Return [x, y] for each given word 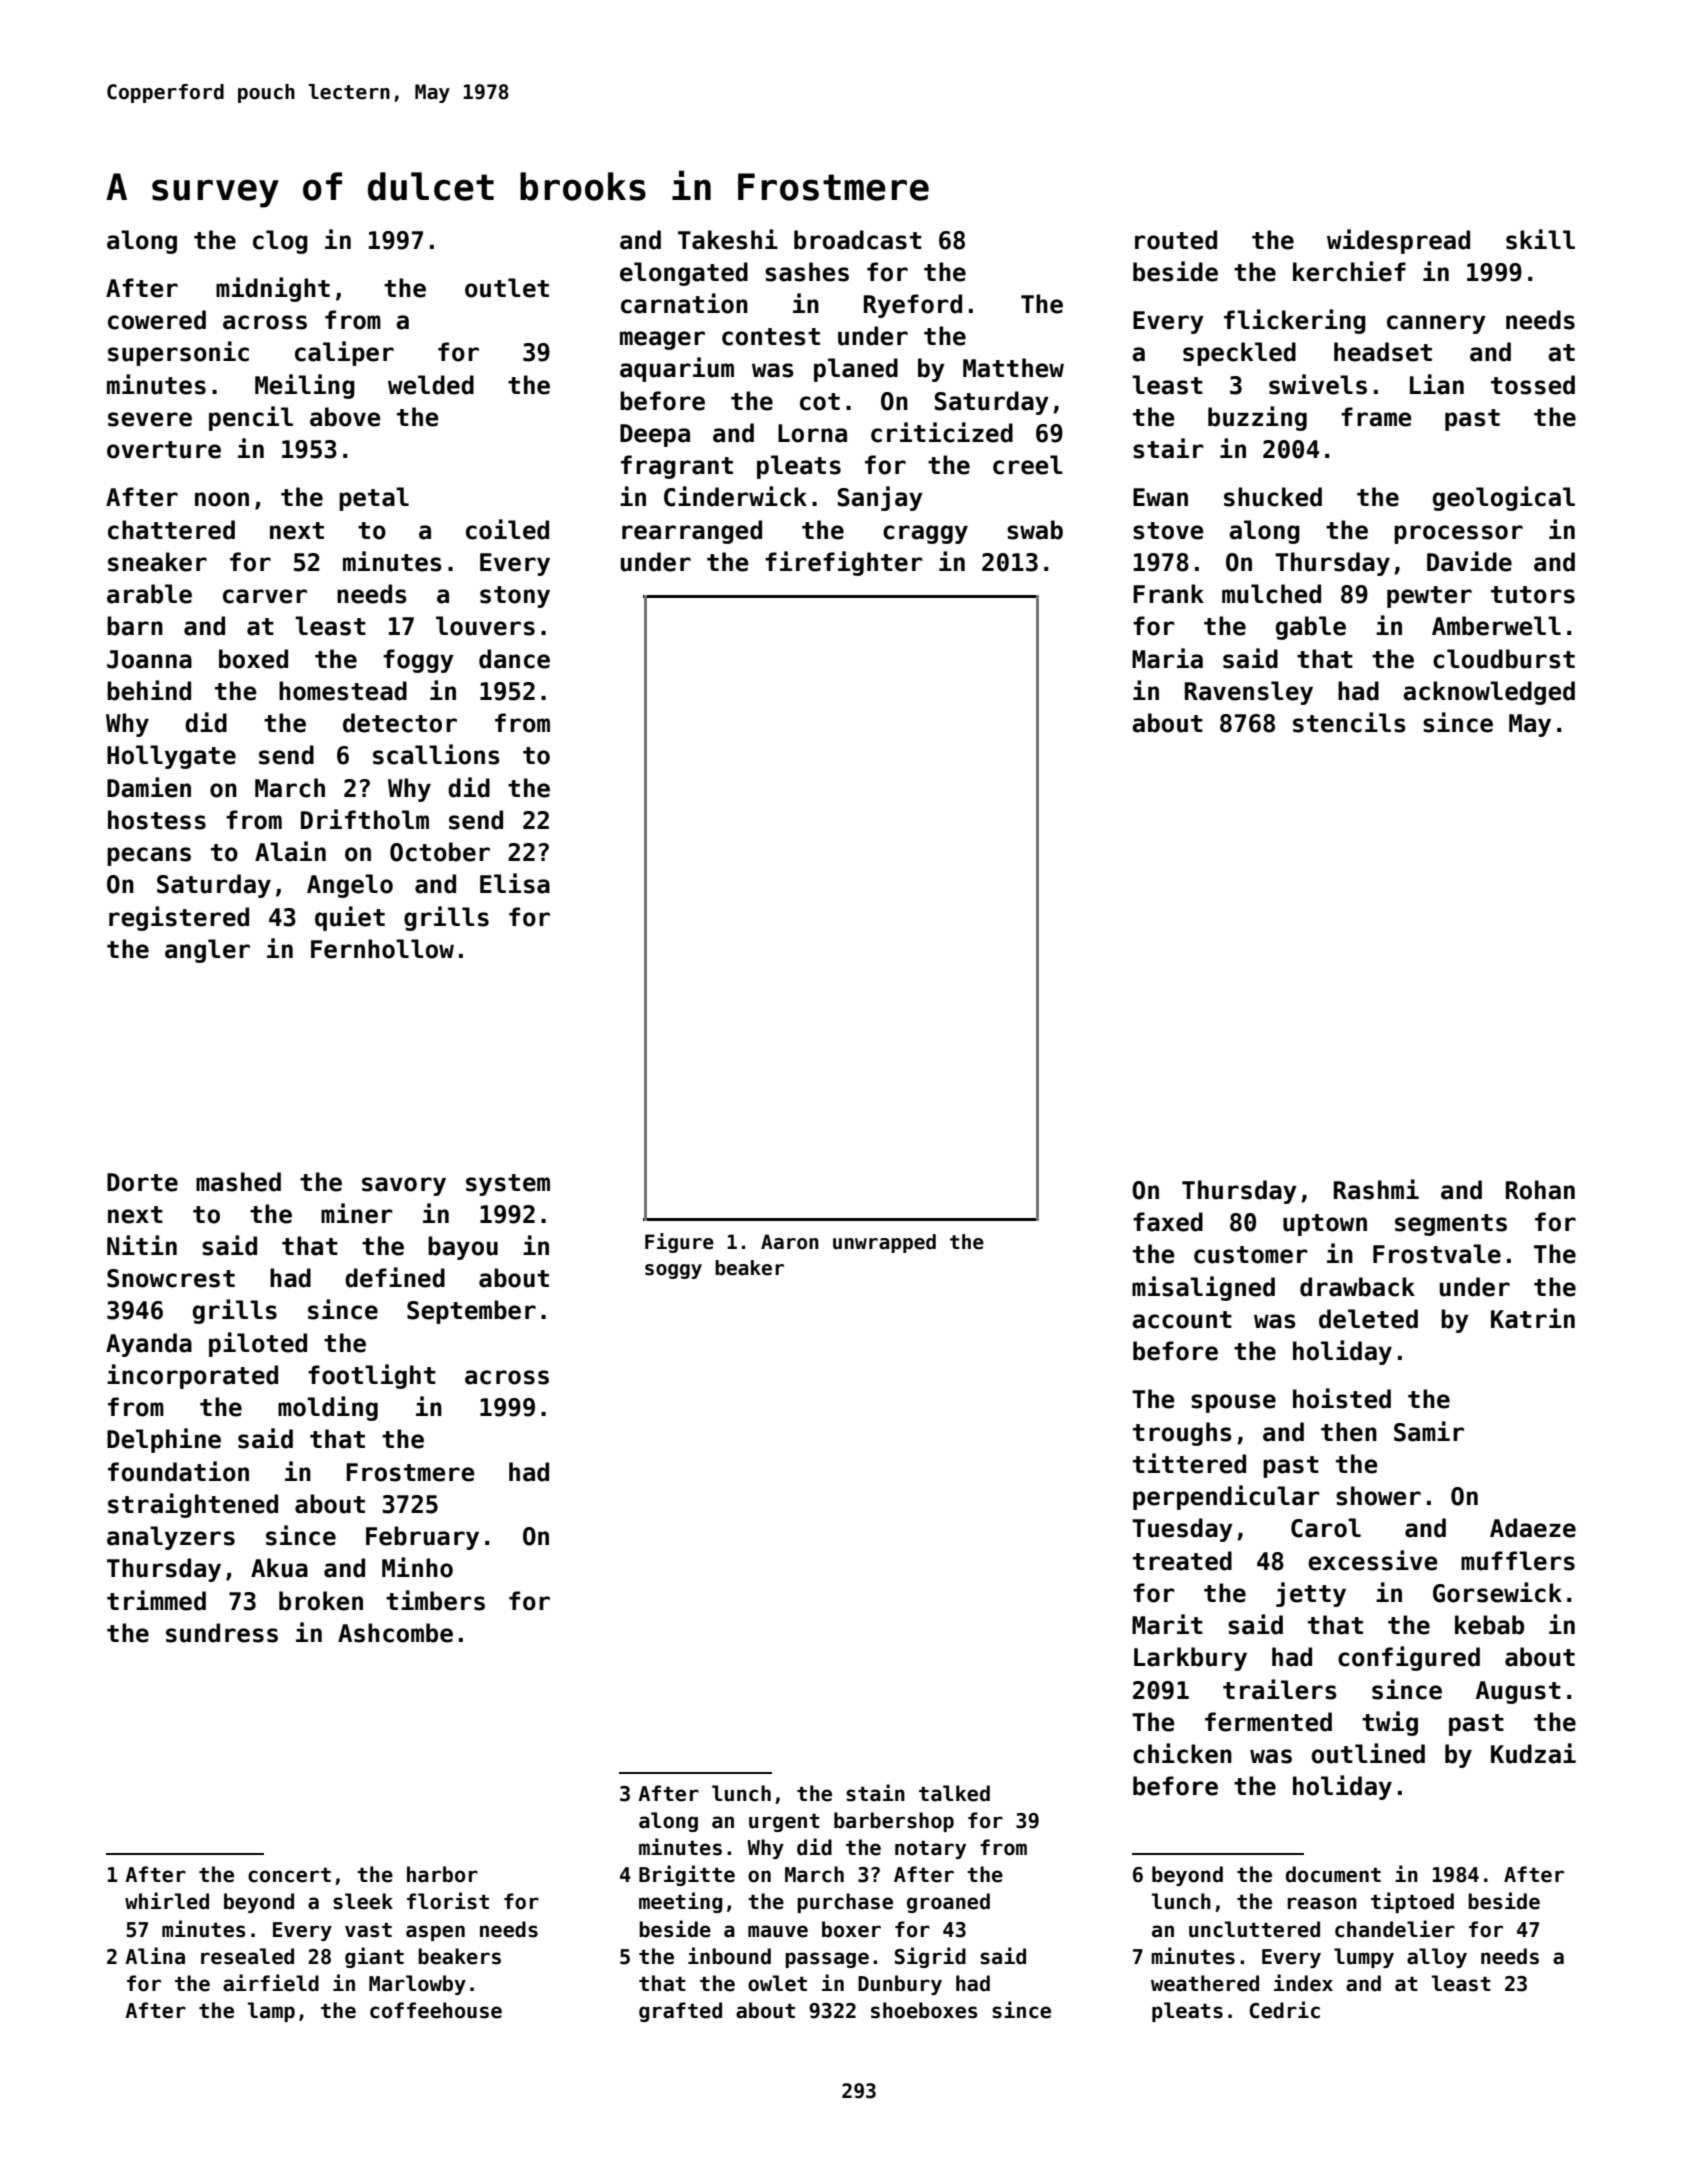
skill [1540, 239]
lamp [271, 2012]
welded [431, 385]
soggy [673, 1271]
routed [1176, 240]
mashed [238, 1182]
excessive [1373, 1560]
